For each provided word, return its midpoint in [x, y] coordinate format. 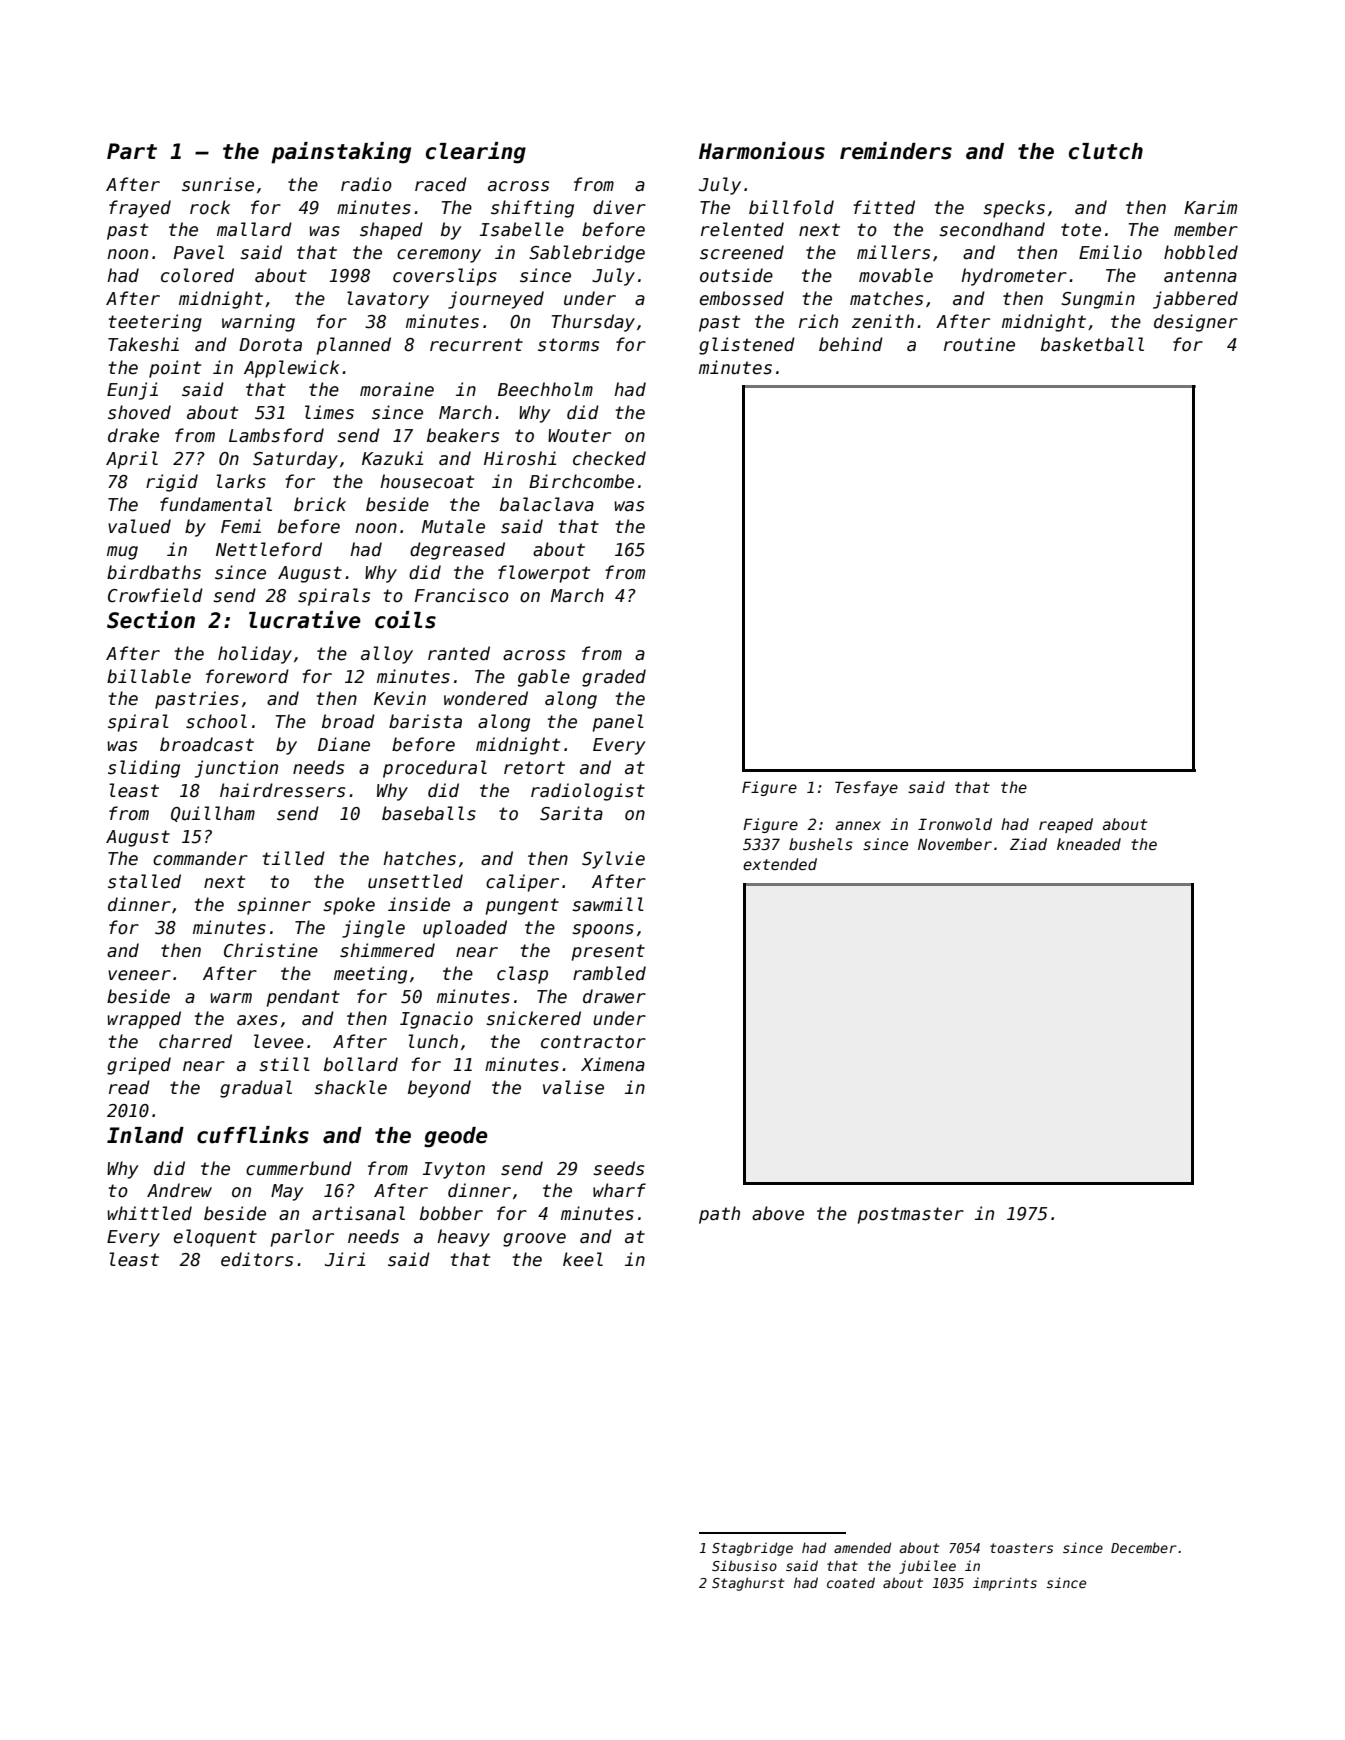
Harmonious [762, 151]
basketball [1092, 344]
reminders [896, 151]
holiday [255, 655]
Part [132, 151]
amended [862, 1547]
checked [609, 458]
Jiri [345, 1259]
